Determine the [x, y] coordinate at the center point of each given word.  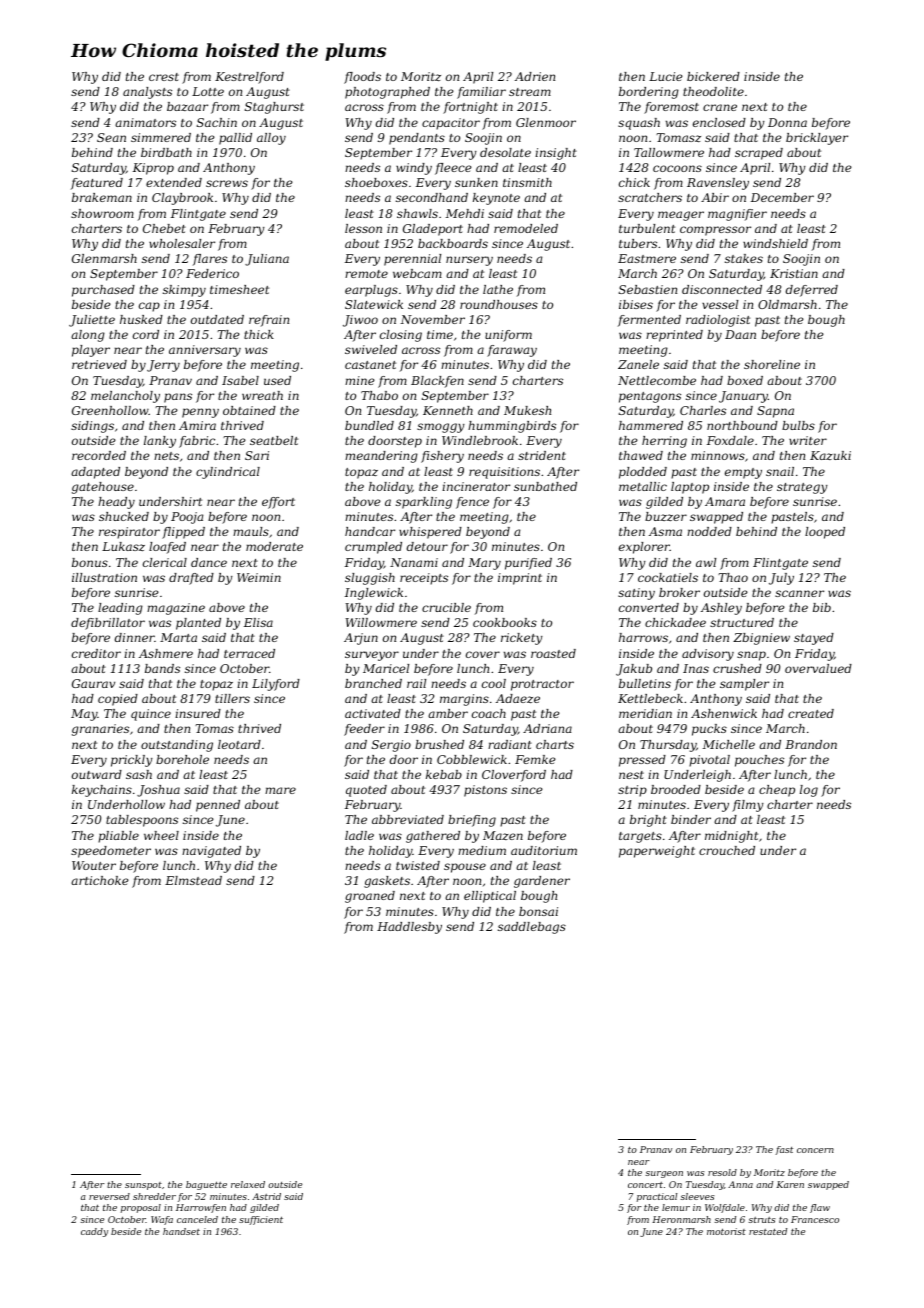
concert [645, 1185]
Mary [484, 564]
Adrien [535, 76]
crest [164, 77]
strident [542, 455]
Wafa [162, 1220]
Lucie [666, 76]
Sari [257, 455]
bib [822, 607]
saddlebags [532, 928]
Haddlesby [409, 928]
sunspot [143, 1186]
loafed [167, 548]
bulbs [798, 425]
